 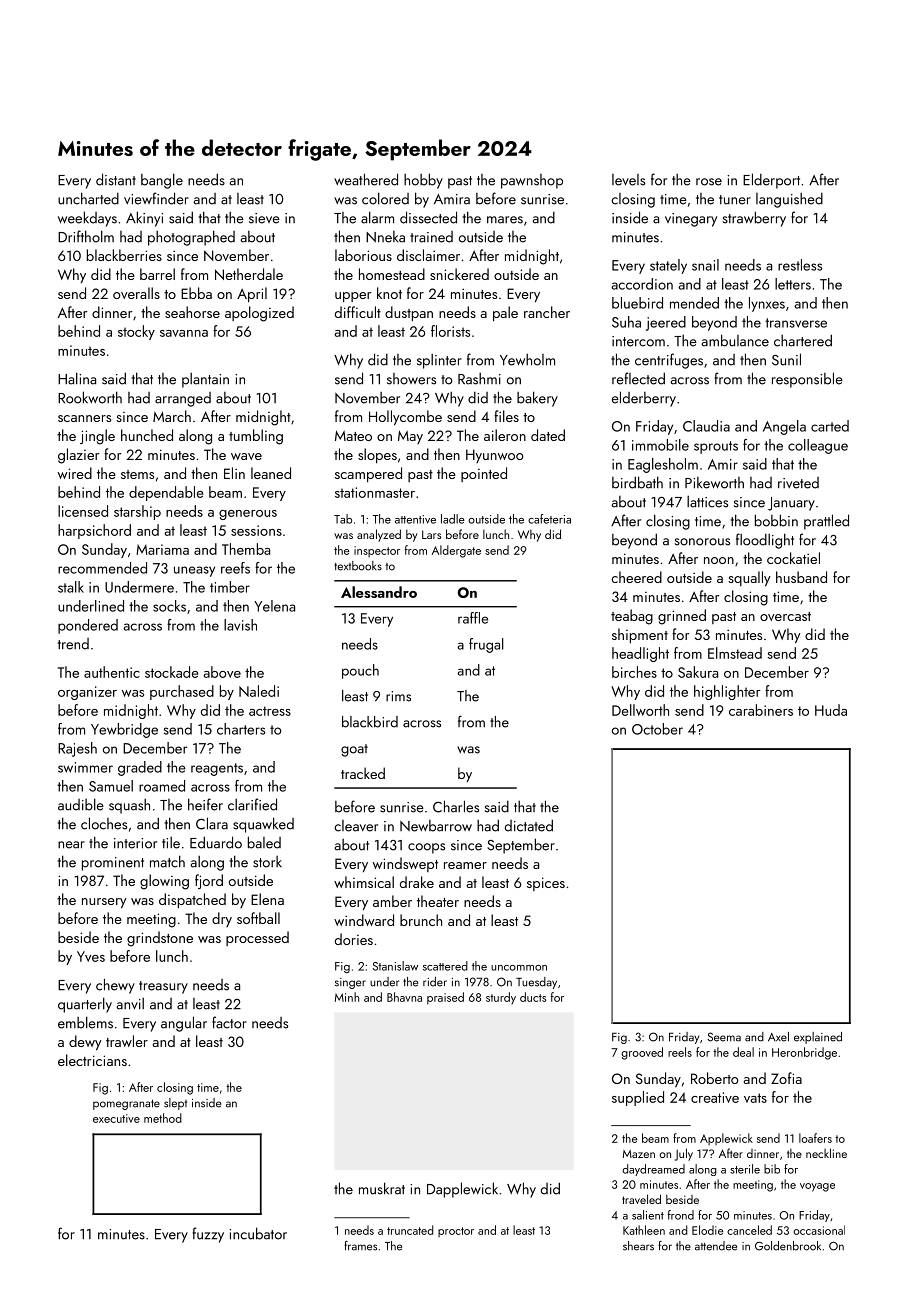 I want to click on blackbird, so click(x=370, y=722).
